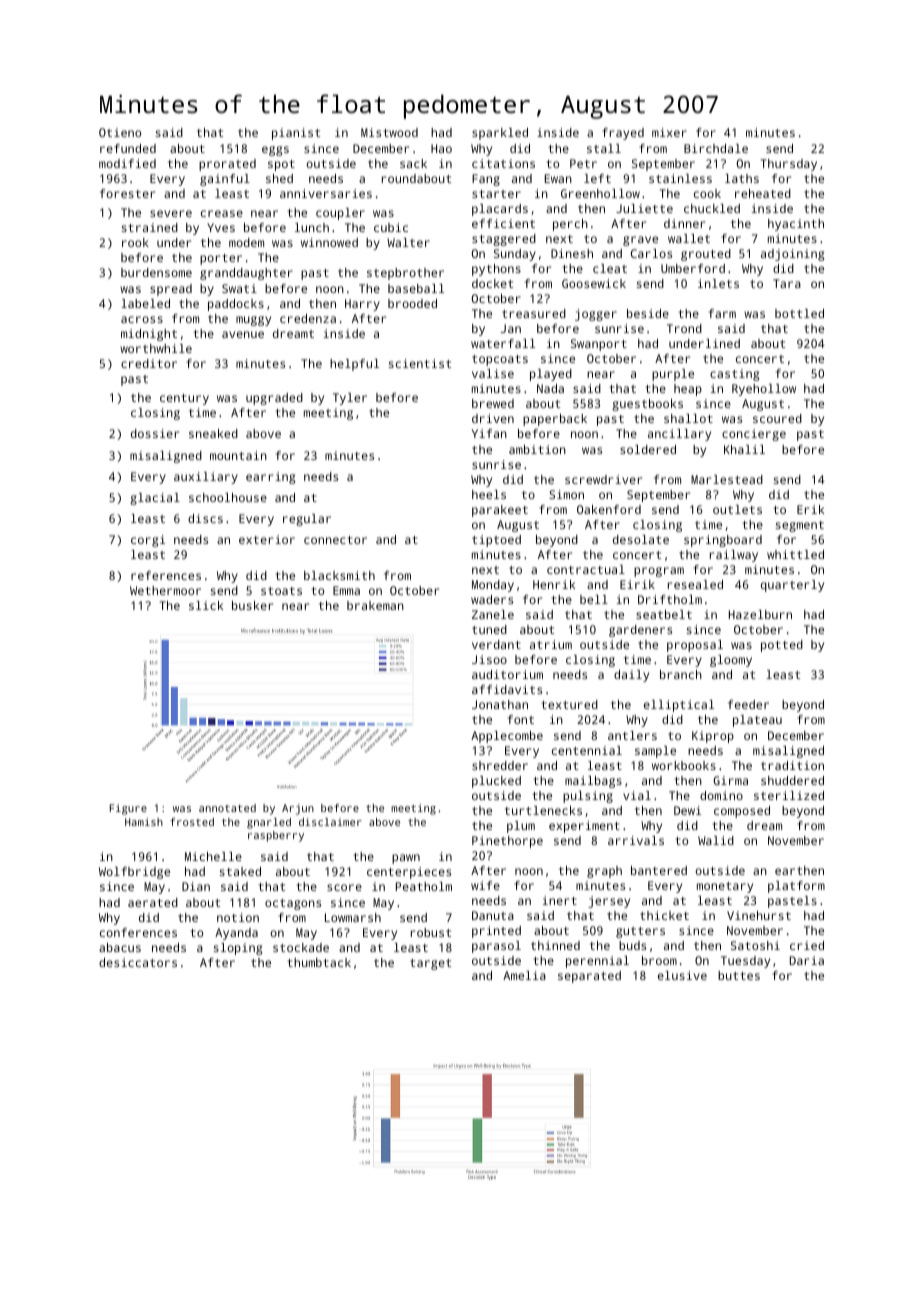  I want to click on pianist, so click(296, 134).
